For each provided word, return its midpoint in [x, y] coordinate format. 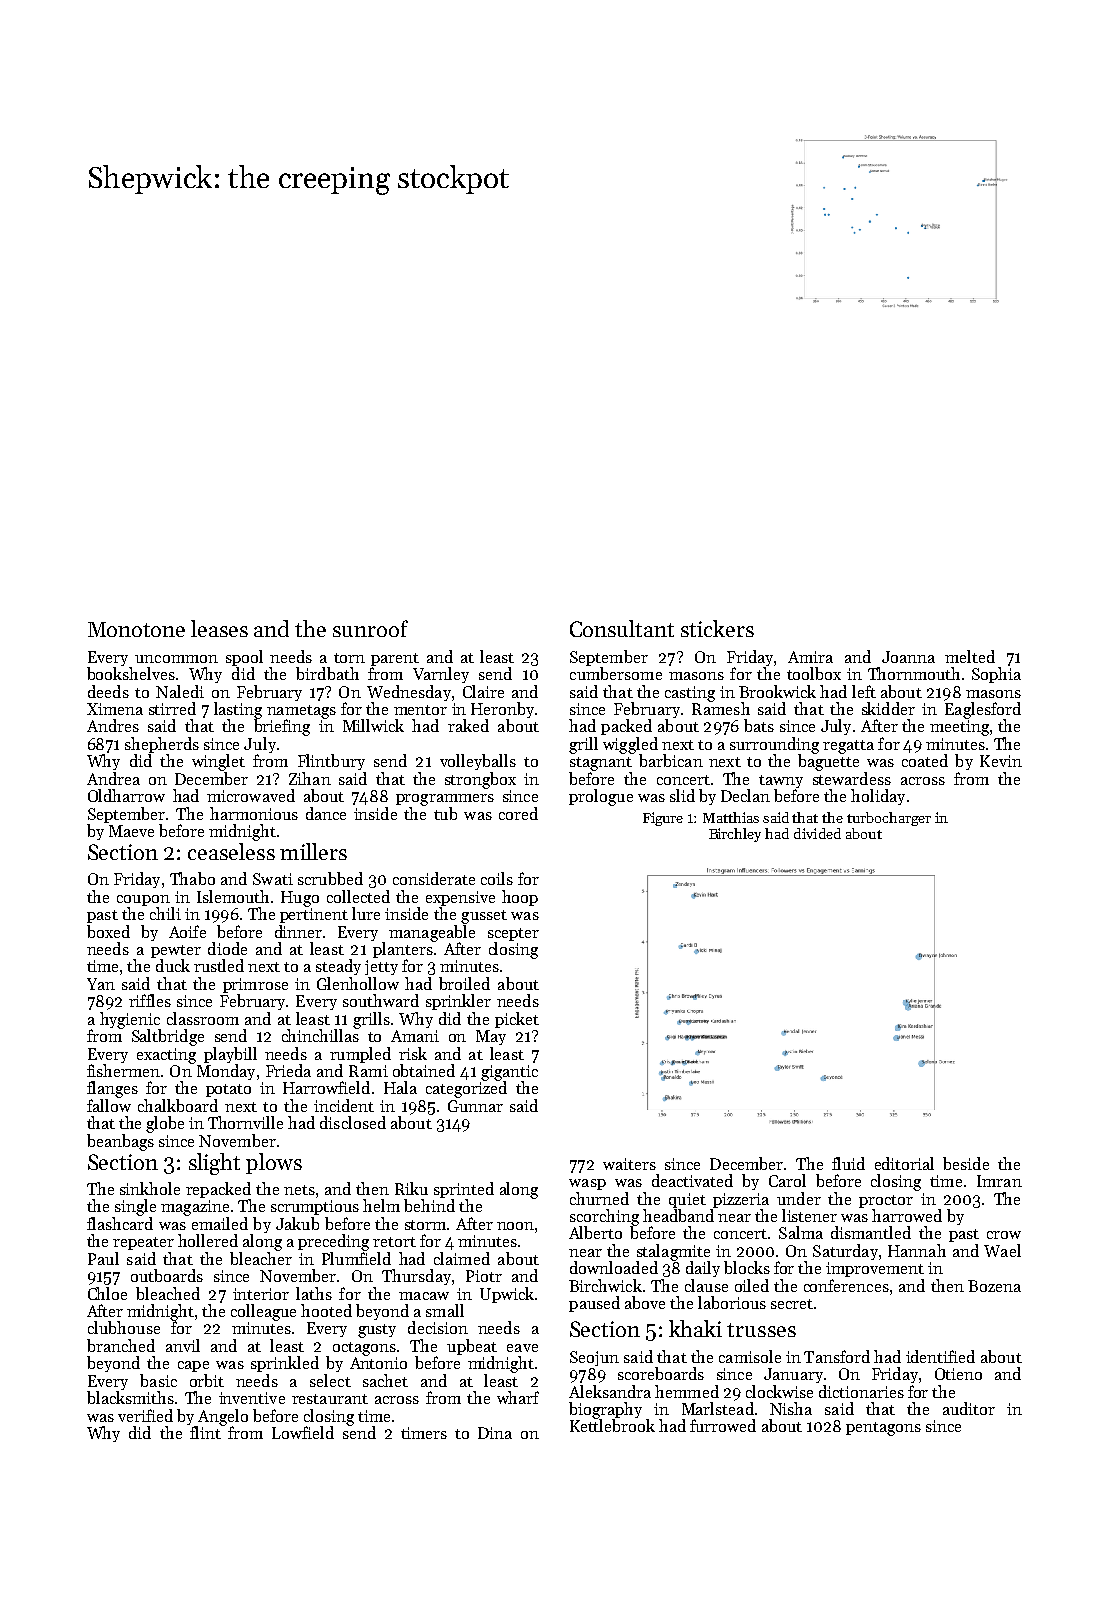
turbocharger [889, 819]
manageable [432, 933]
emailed [220, 1223]
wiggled [630, 745]
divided [817, 833]
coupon [143, 900]
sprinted [464, 1190]
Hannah [917, 1250]
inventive [252, 1398]
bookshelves [131, 673]
